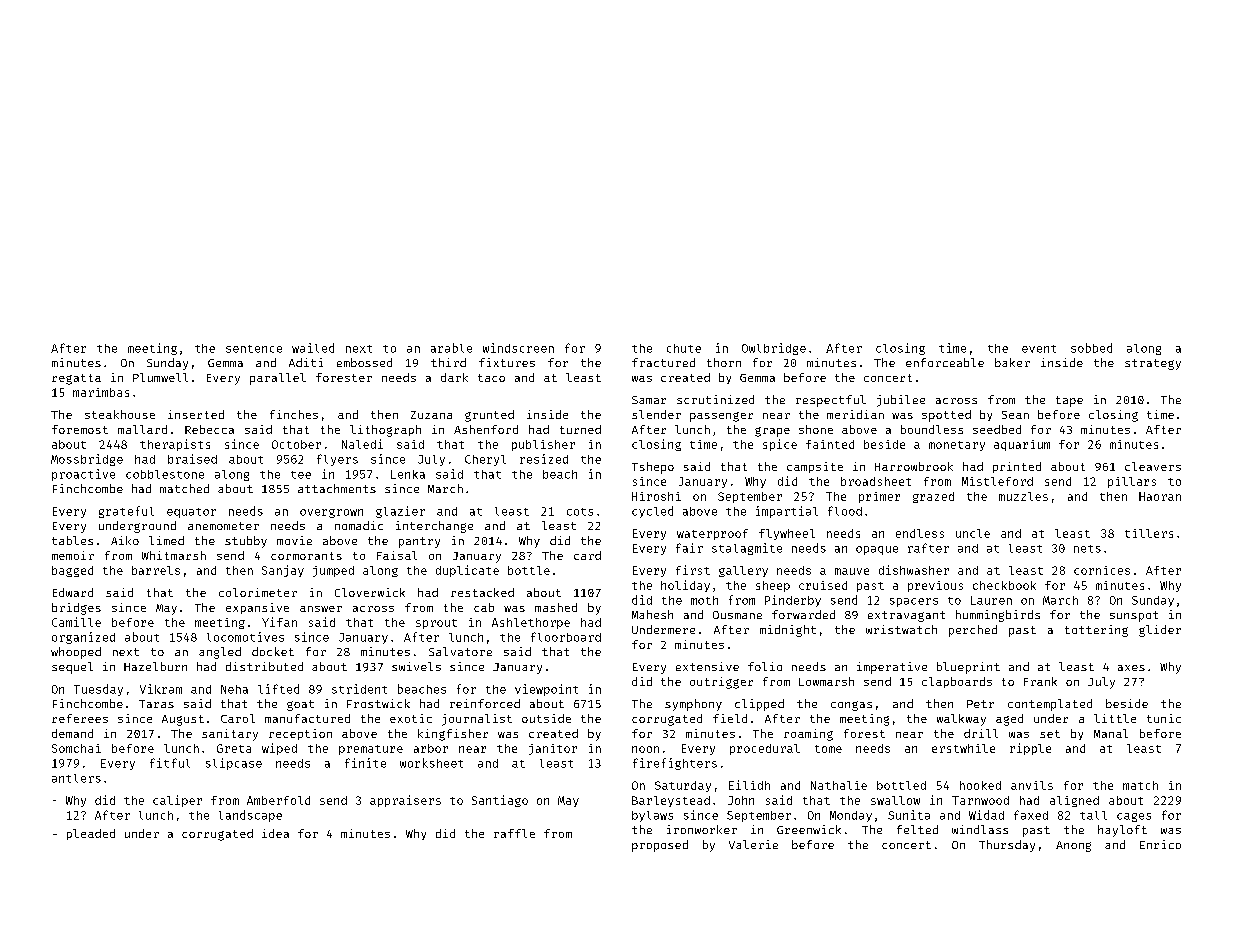 Image resolution: width=1233 pixels, height=952 pixels. Describe the element at coordinates (1074, 801) in the document. I see `aligned` at that location.
